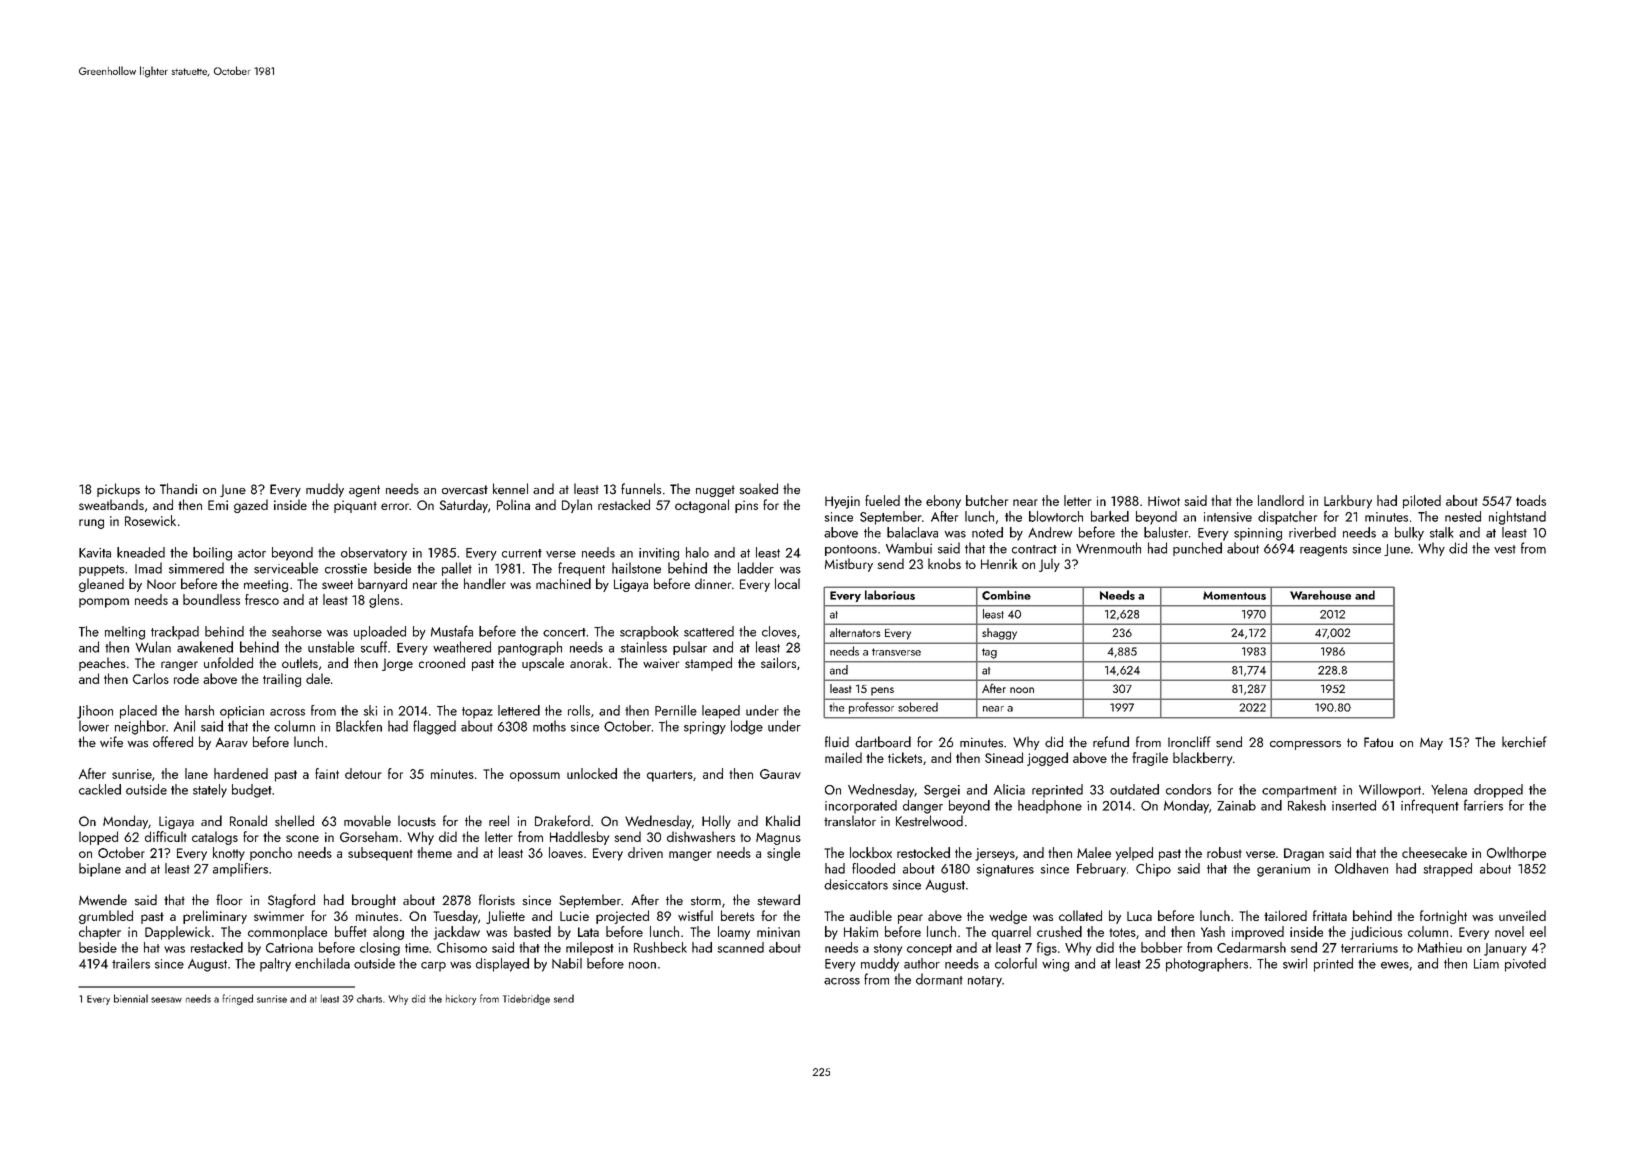  Describe the element at coordinates (461, 1000) in the screenshot. I see `hickory` at that location.
